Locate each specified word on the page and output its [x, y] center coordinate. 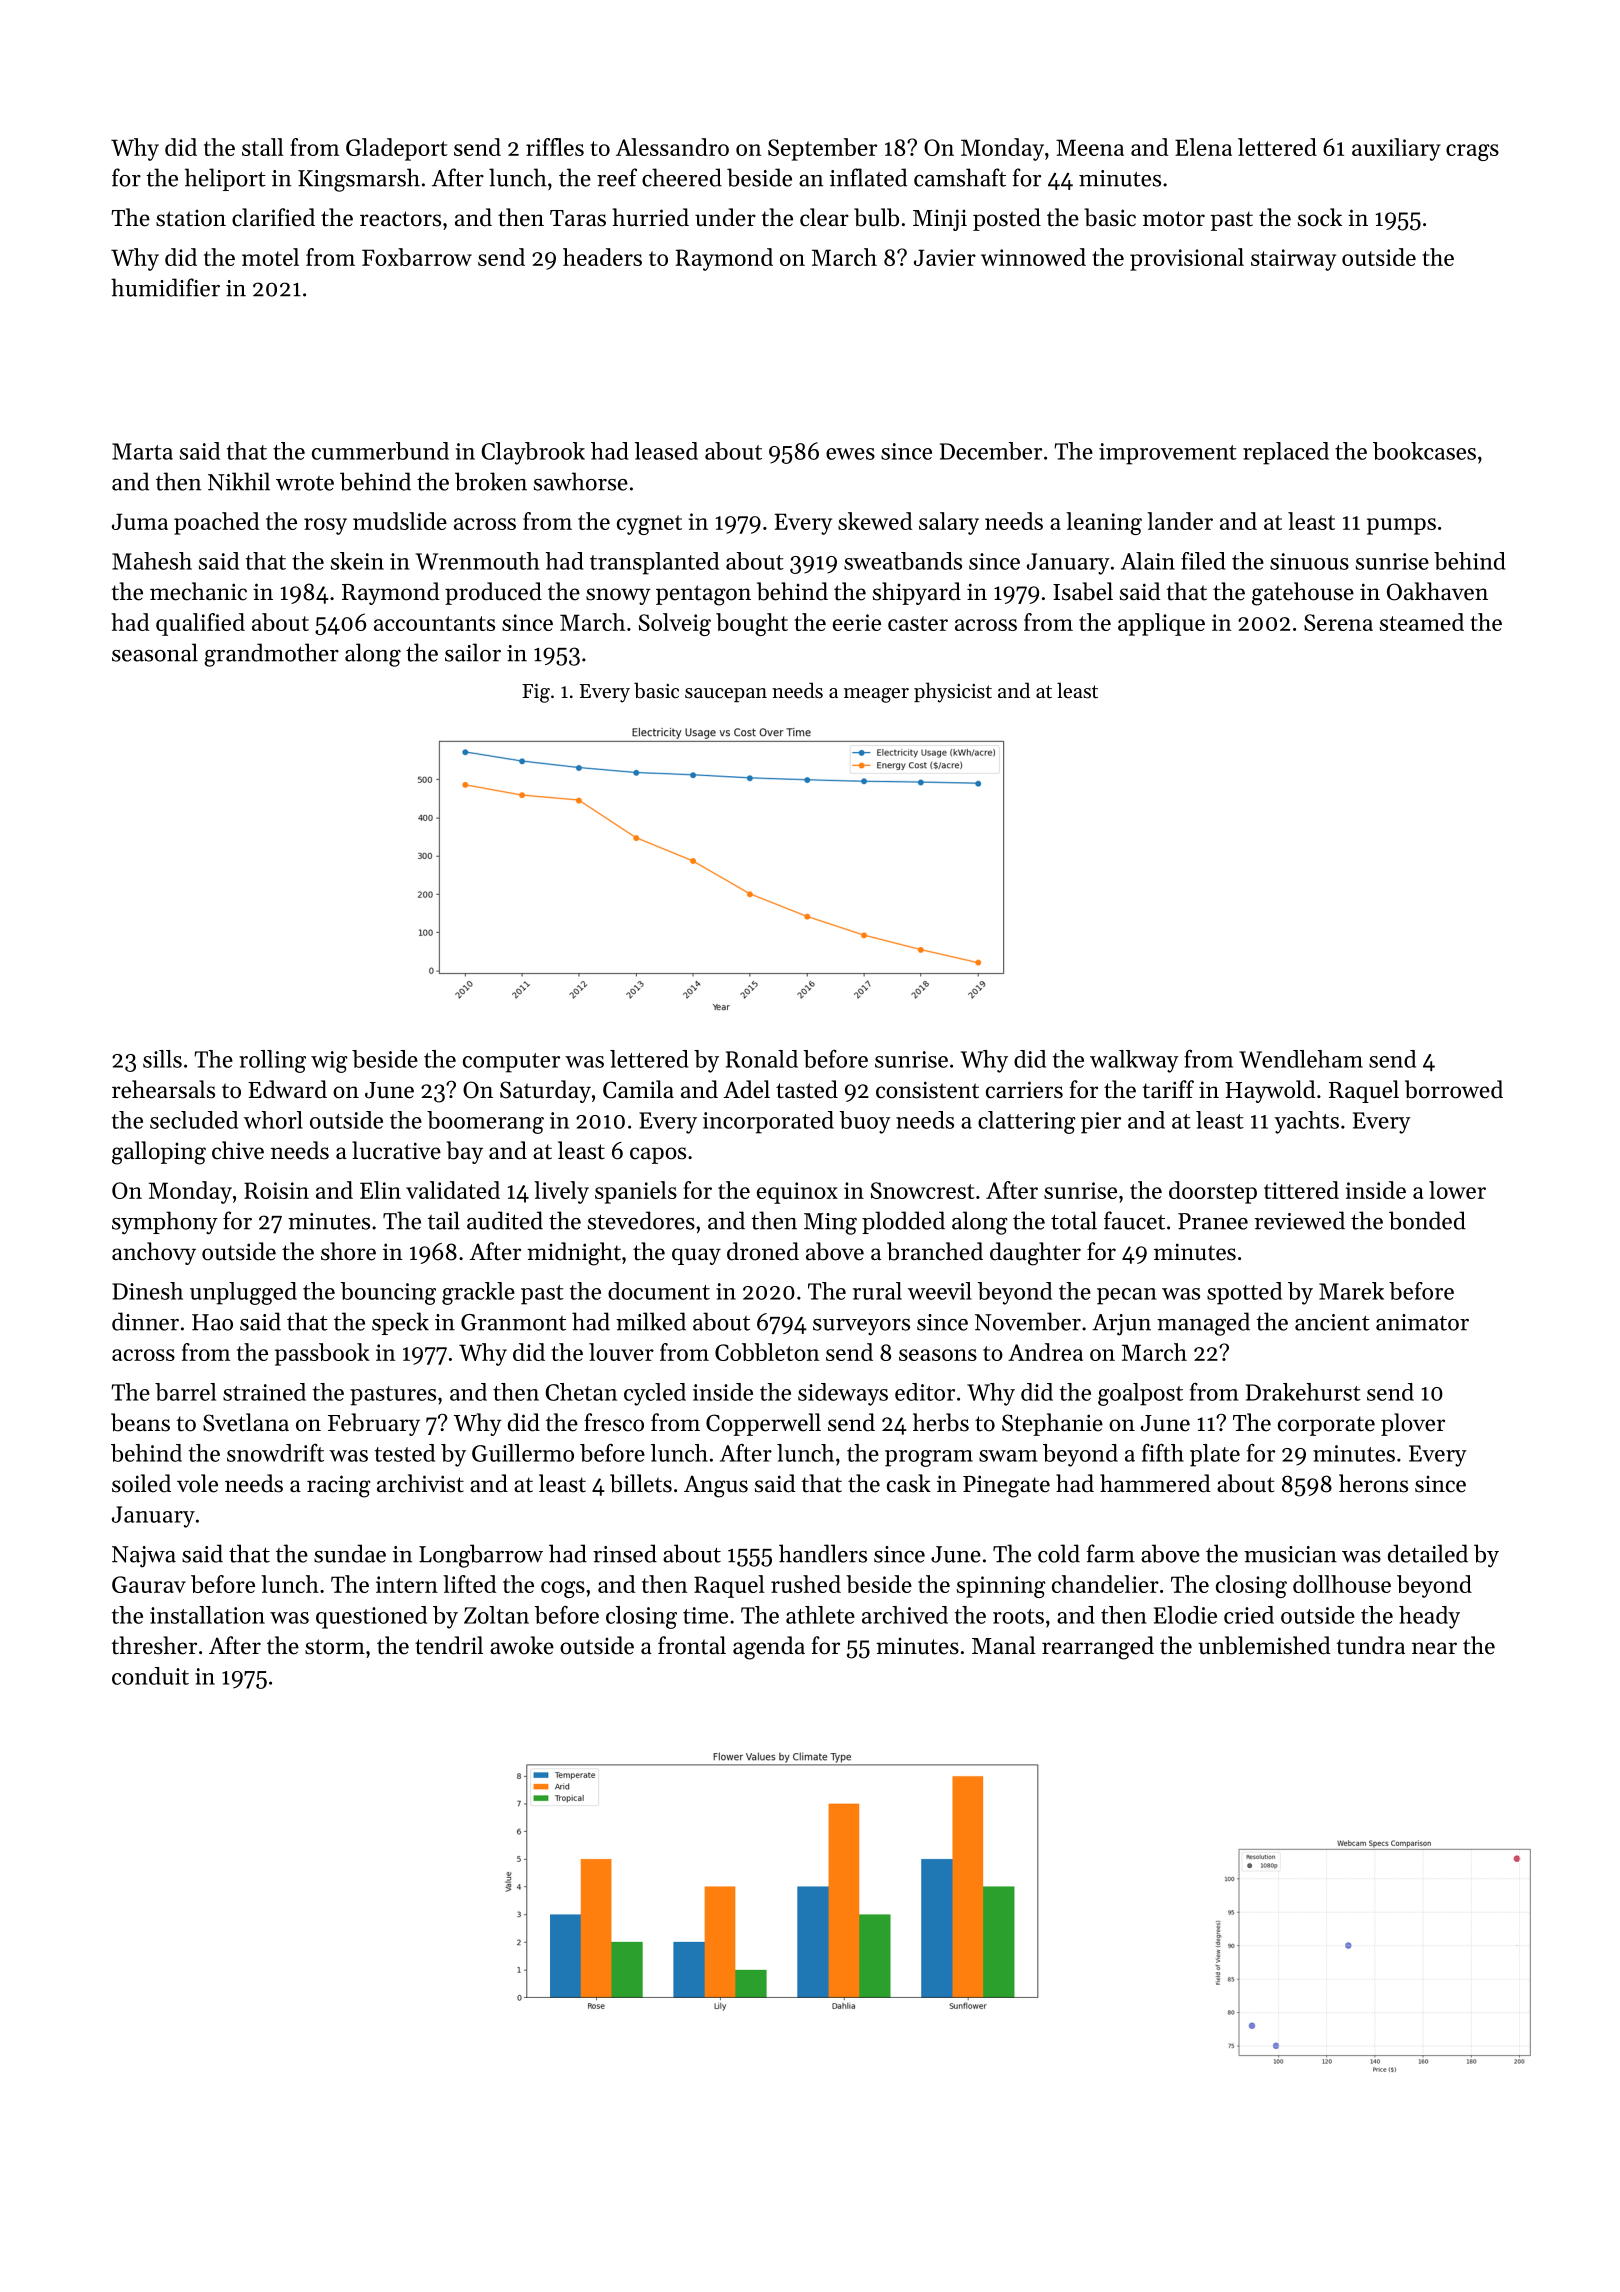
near [1434, 1648]
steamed [1422, 622]
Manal [1004, 1645]
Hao [212, 1322]
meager [876, 695]
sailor [473, 652]
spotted [1244, 1293]
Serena [1338, 622]
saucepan [726, 695]
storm [335, 1647]
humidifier [165, 287]
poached [216, 523]
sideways [843, 1394]
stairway [1293, 260]
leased [666, 451]
